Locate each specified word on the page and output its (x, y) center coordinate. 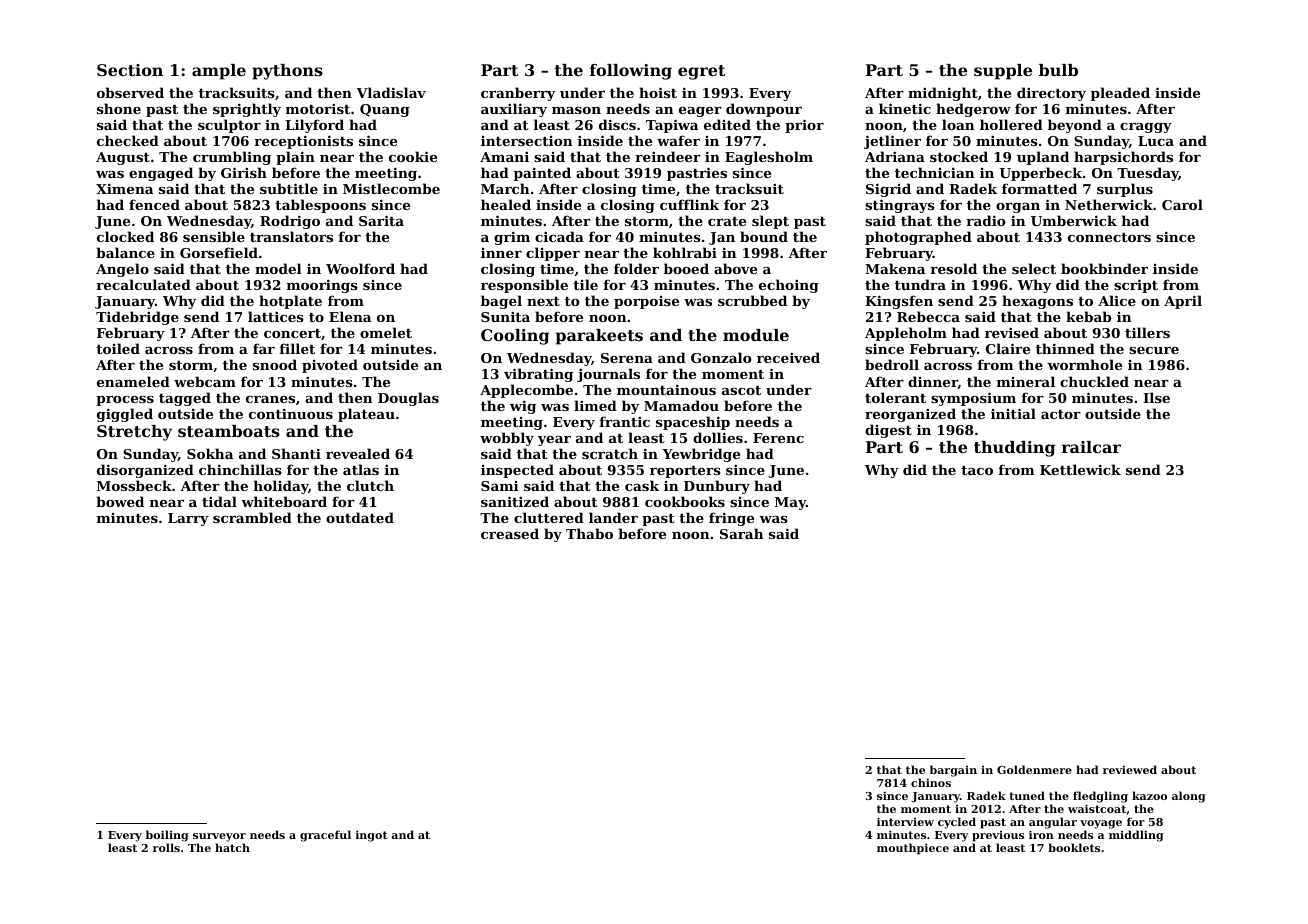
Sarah (742, 533)
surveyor (219, 837)
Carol (1182, 204)
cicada (559, 236)
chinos (931, 782)
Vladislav (391, 92)
